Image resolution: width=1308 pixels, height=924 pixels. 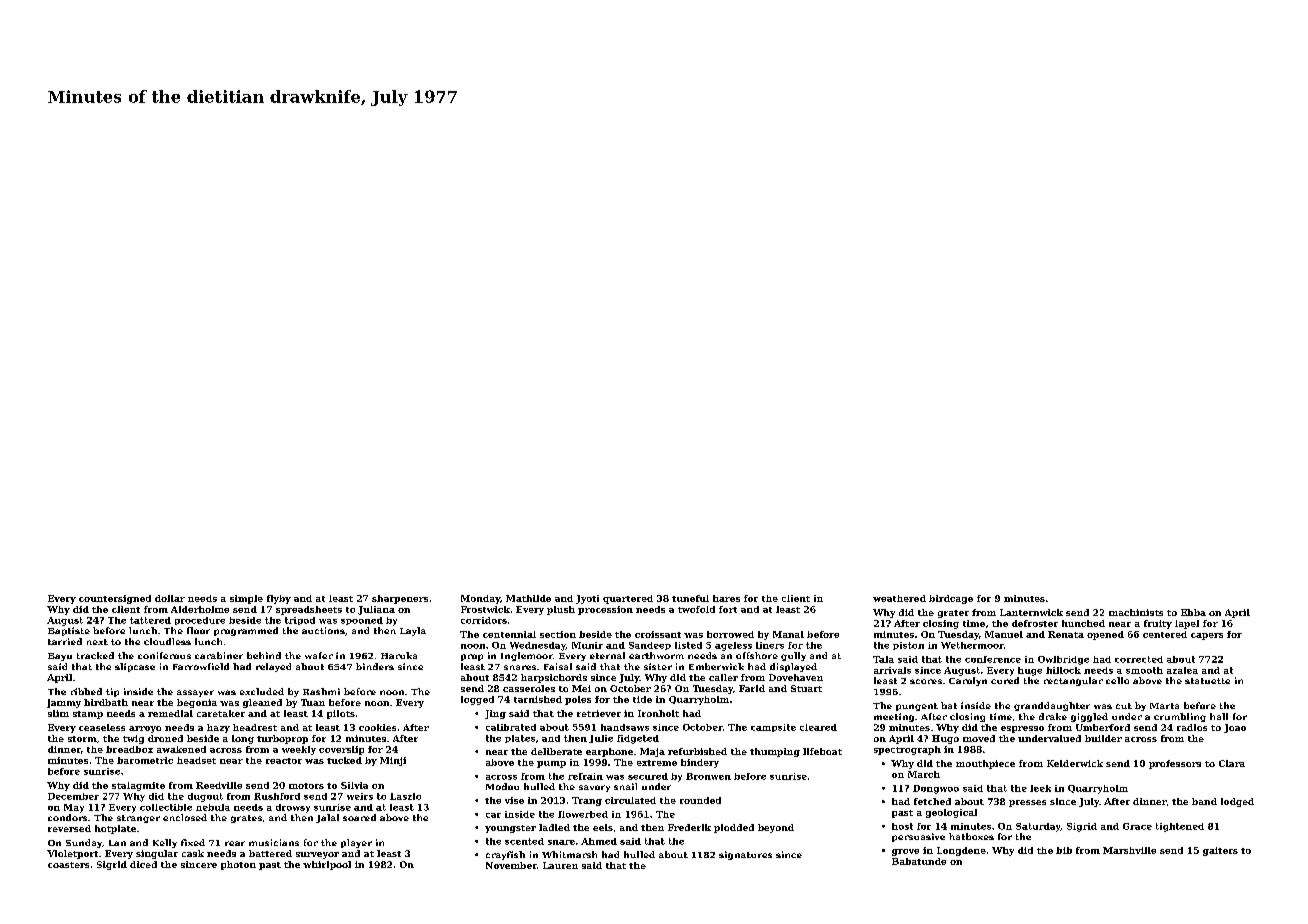 I want to click on Modou, so click(x=502, y=786).
